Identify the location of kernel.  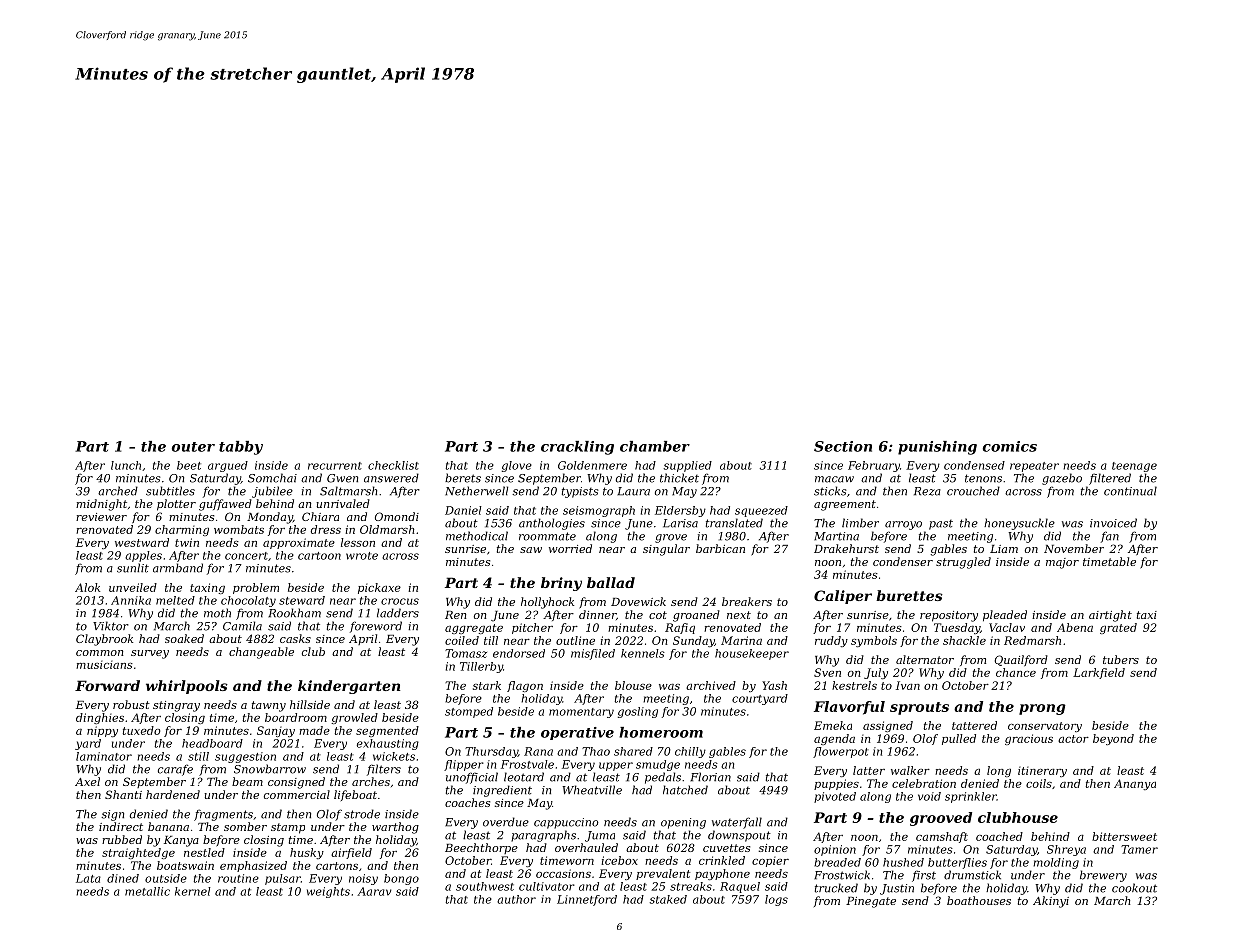
(193, 891).
